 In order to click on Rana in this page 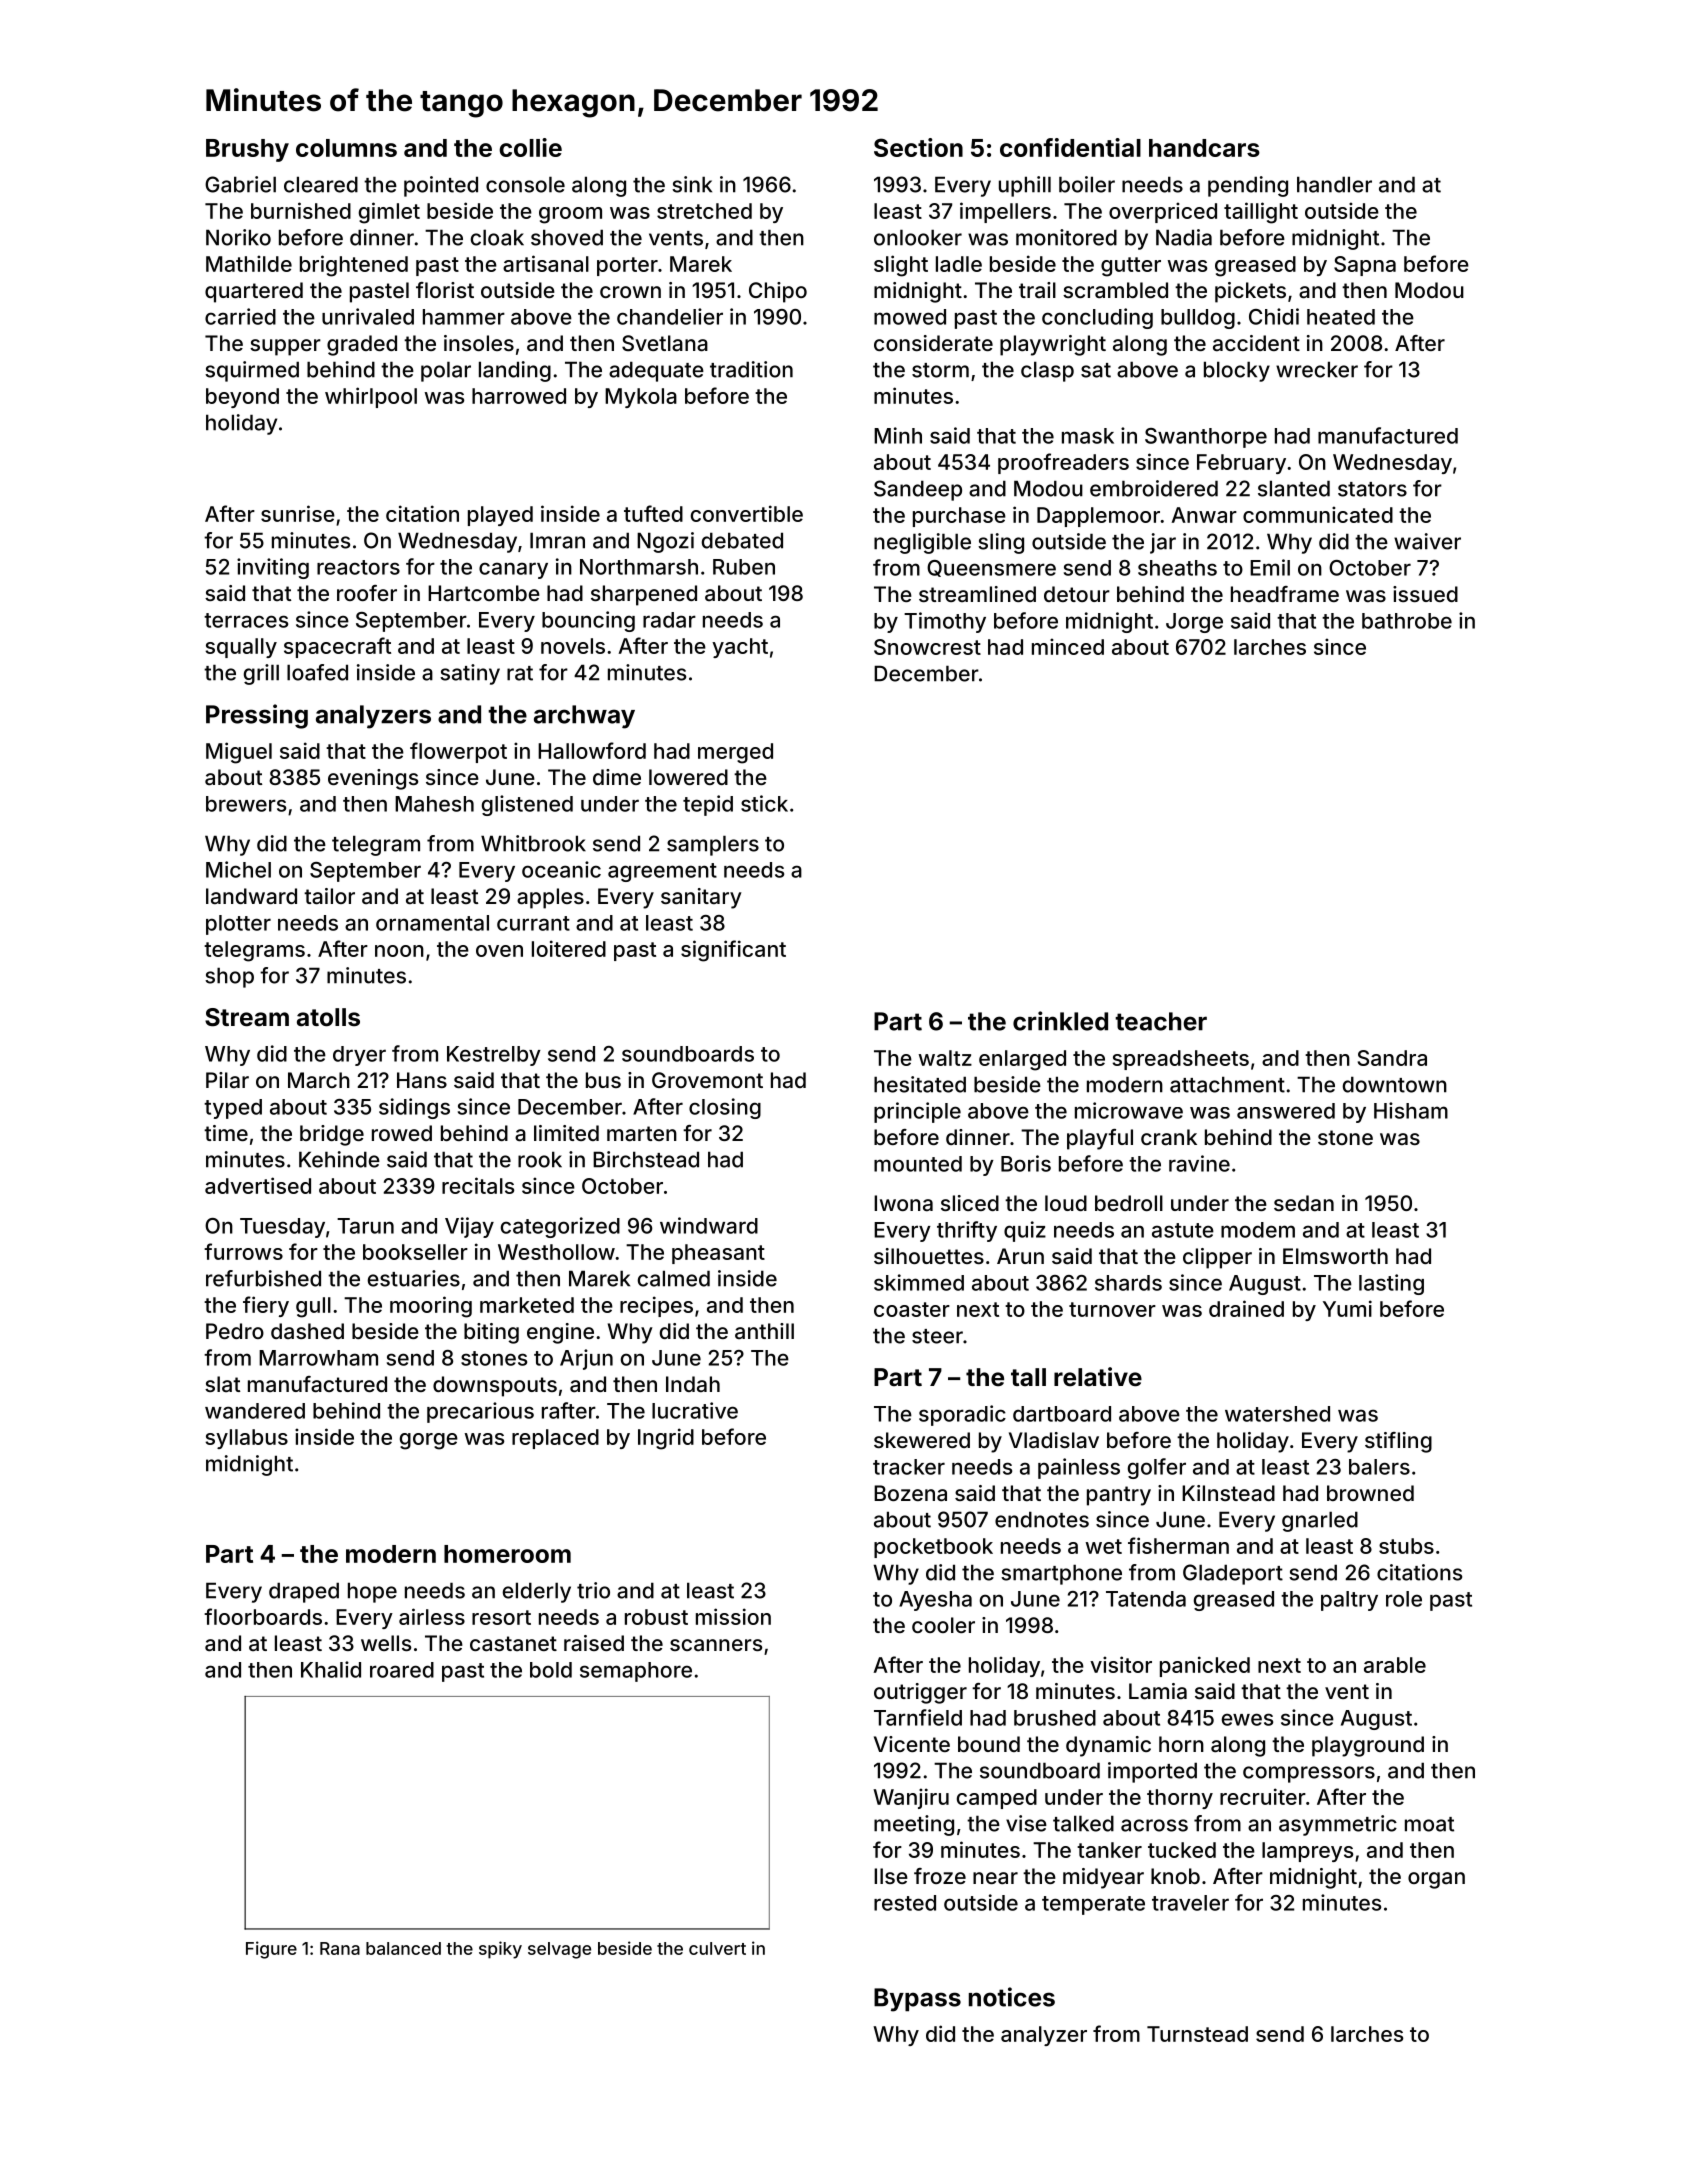, I will do `click(340, 1948)`.
